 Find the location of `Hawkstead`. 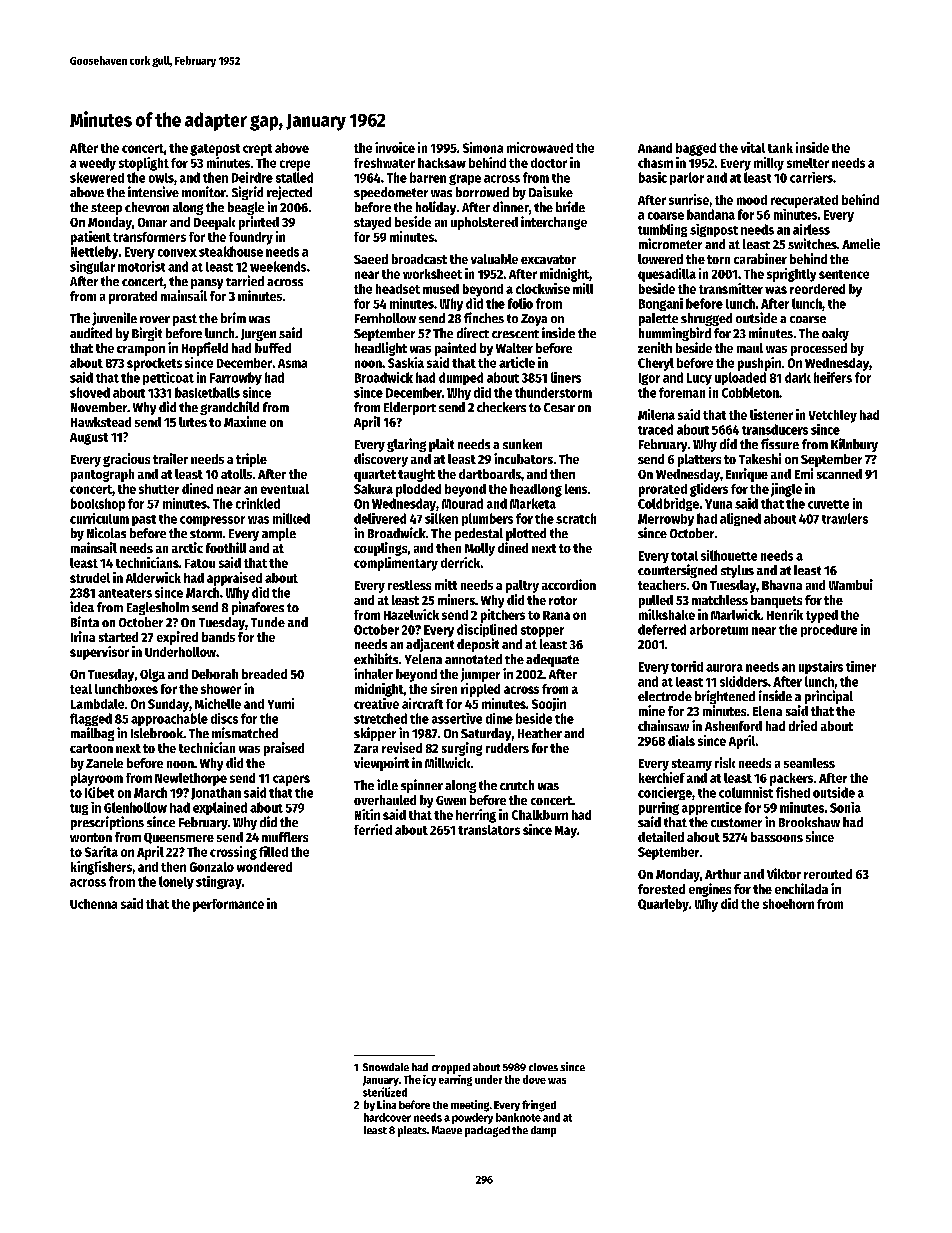

Hawkstead is located at coordinates (101, 422).
